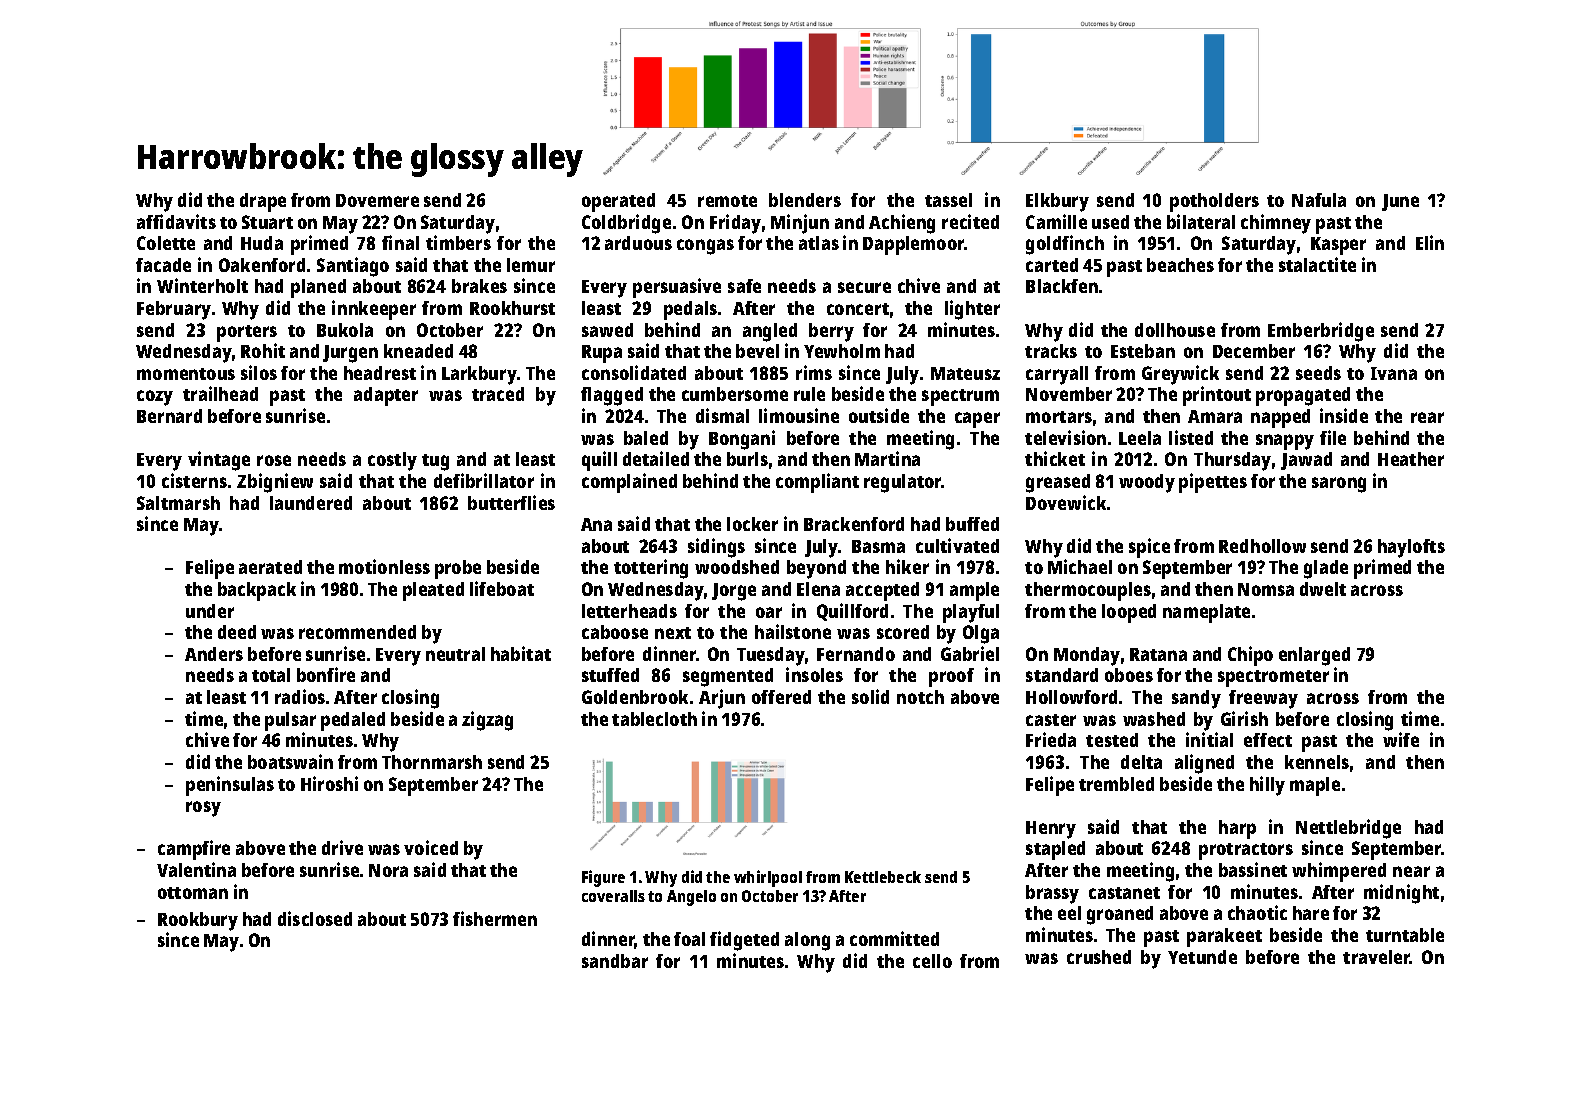 This screenshot has height=1119, width=1582. I want to click on sandbar, so click(615, 961).
